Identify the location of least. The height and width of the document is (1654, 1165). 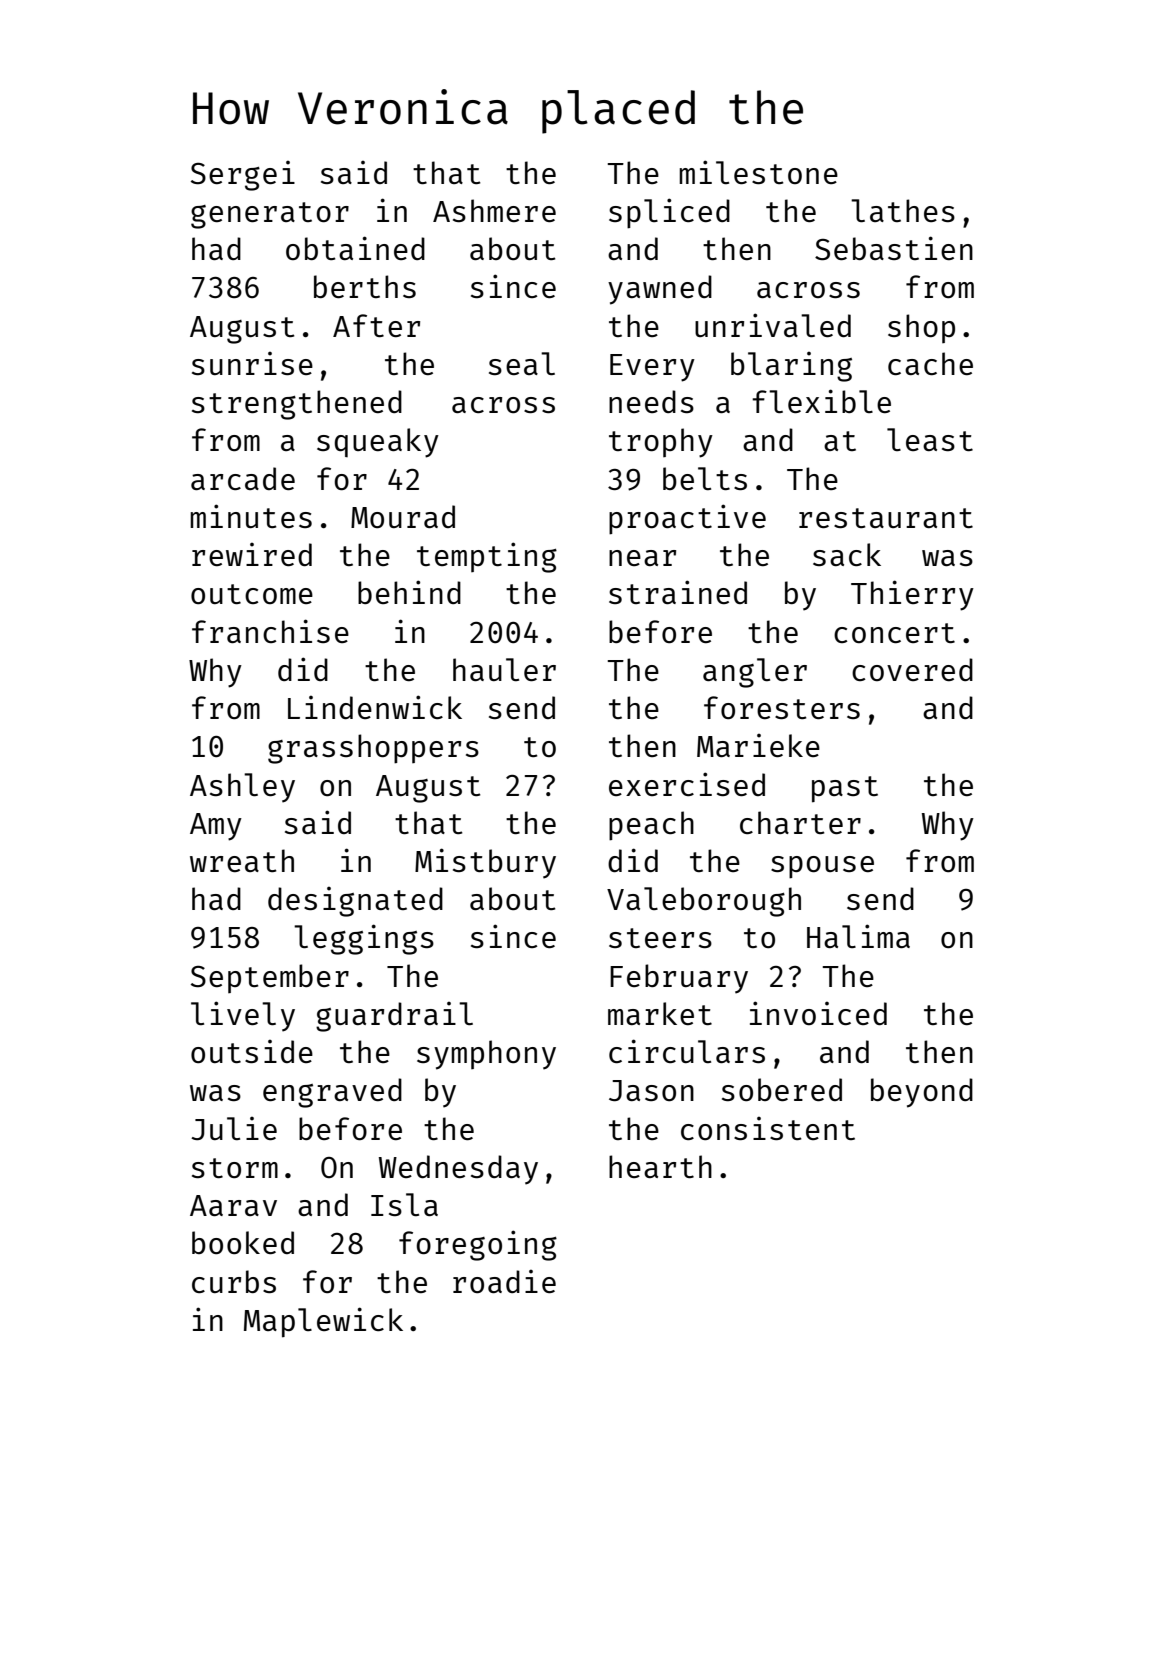
(930, 439).
